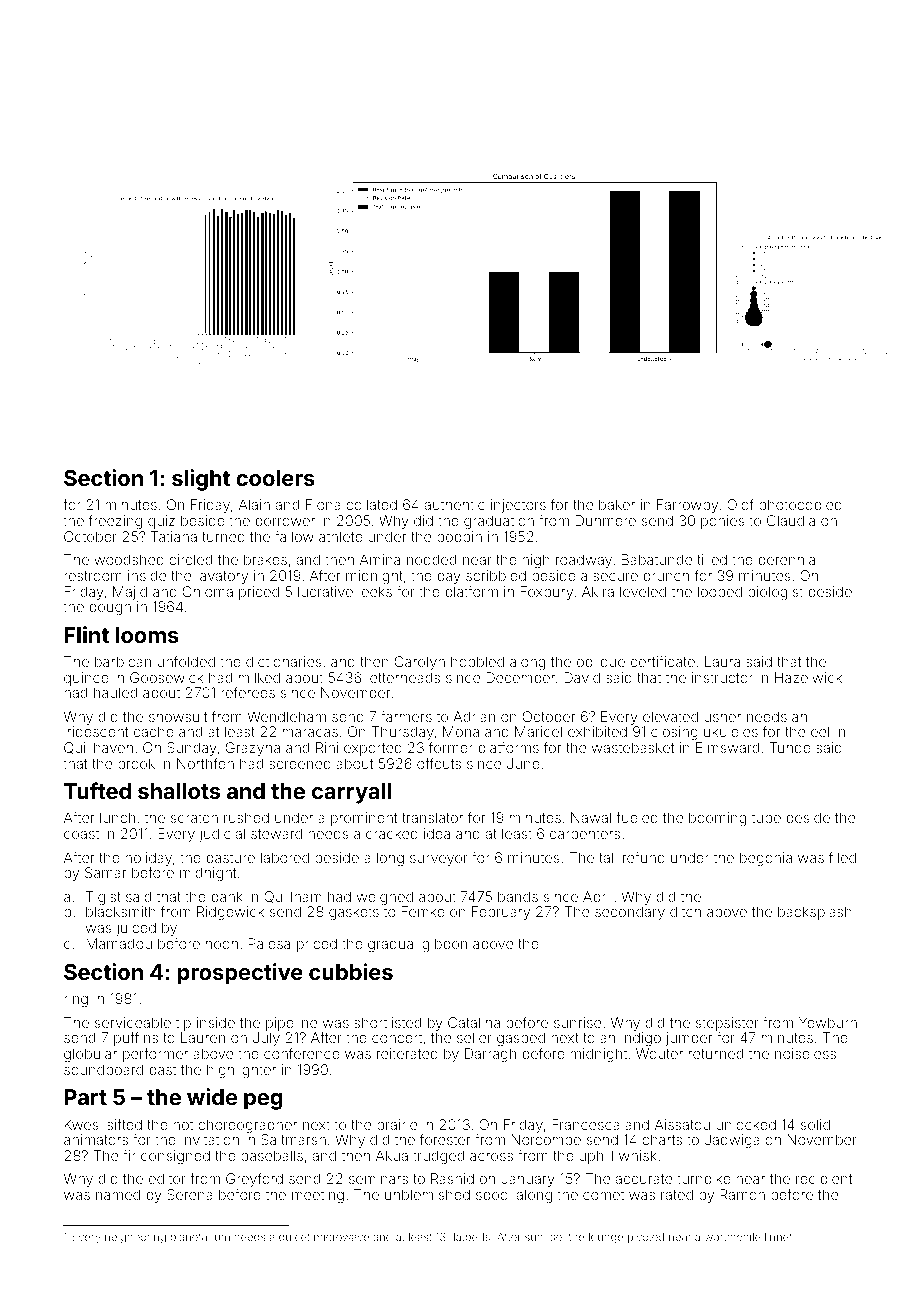 Image resolution: width=924 pixels, height=1308 pixels. Describe the element at coordinates (766, 817) in the image. I see `tube` at that location.
